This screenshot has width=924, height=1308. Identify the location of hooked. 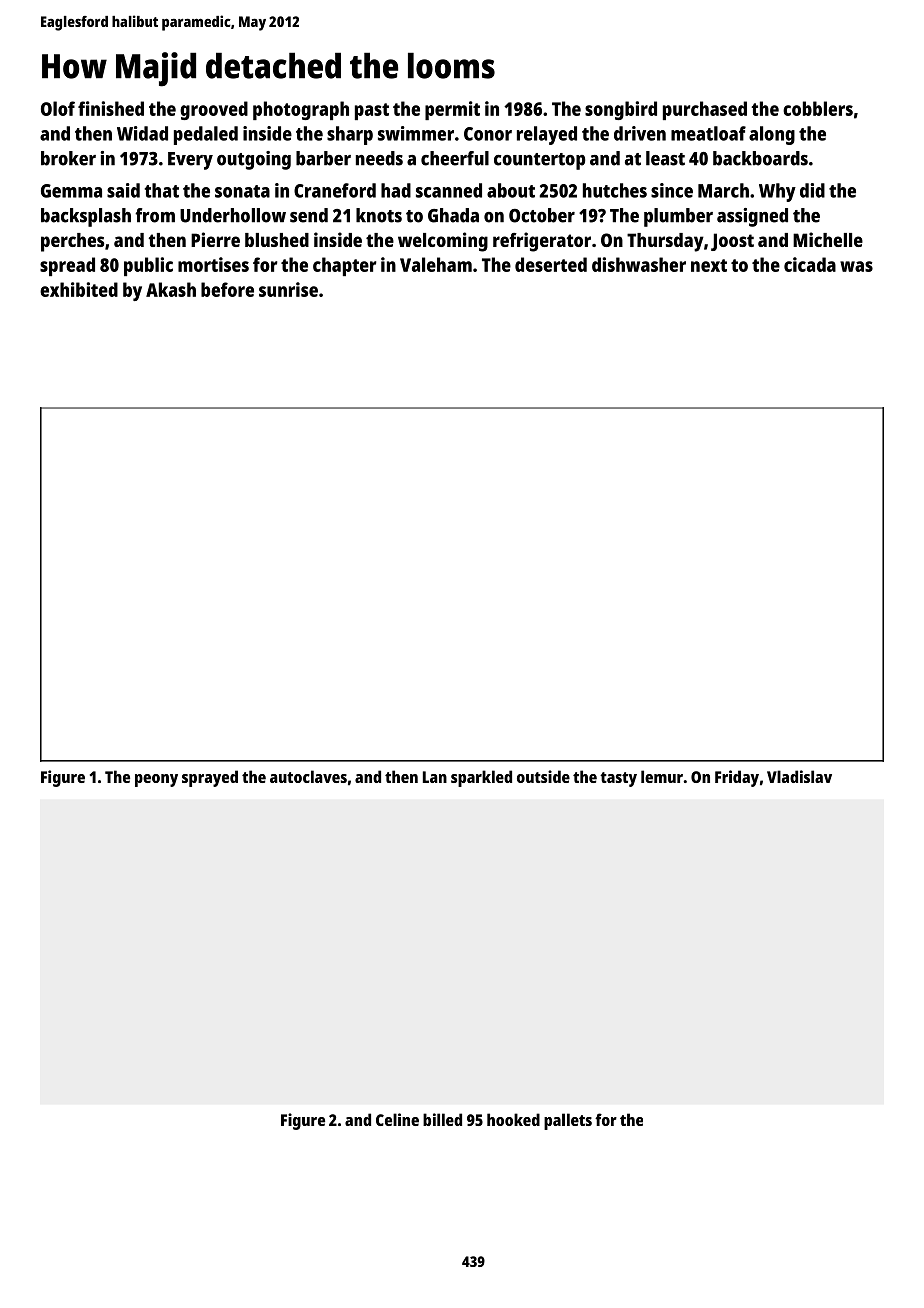
(513, 1119).
